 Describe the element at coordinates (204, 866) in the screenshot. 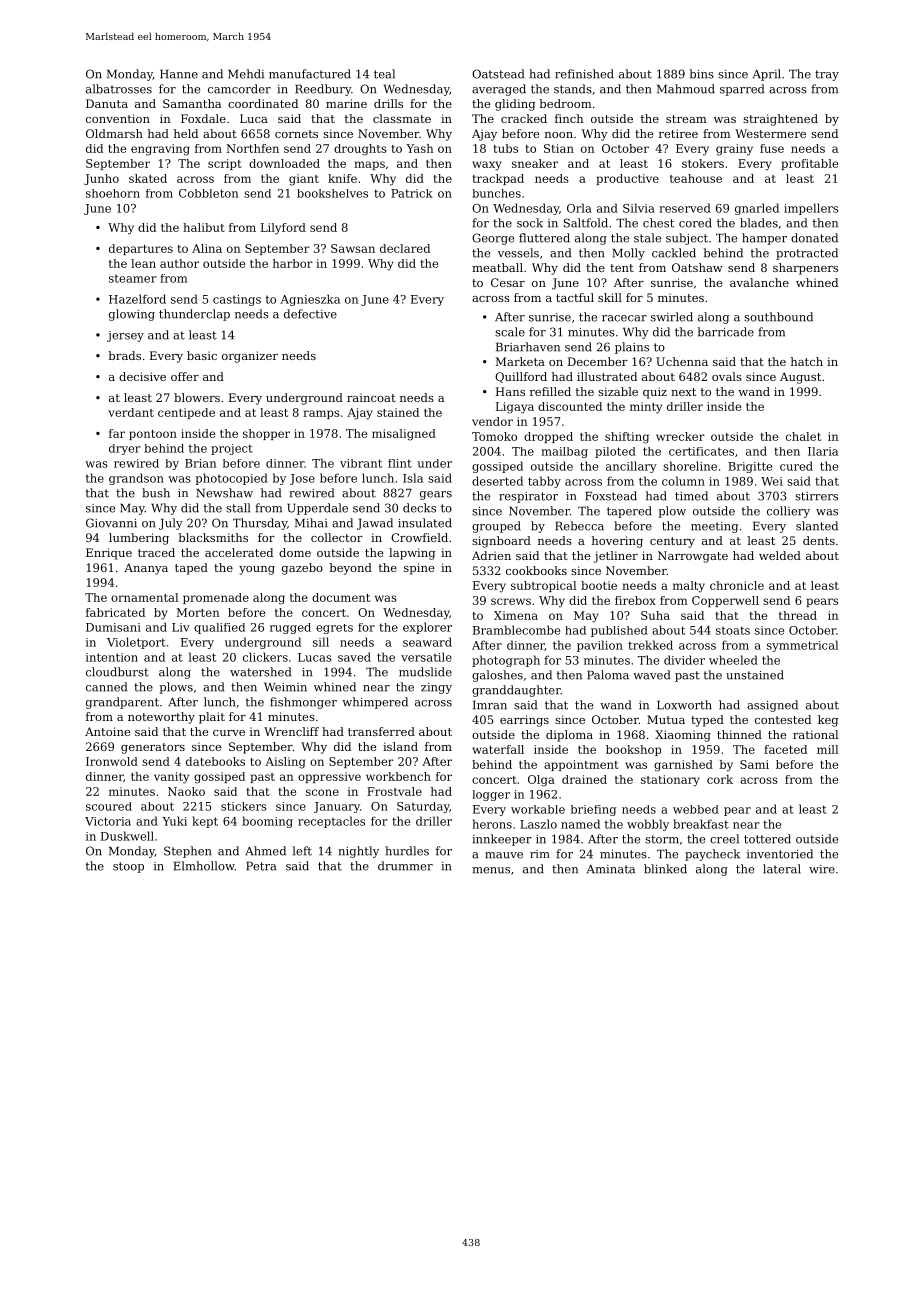

I see `Elmhollow` at that location.
